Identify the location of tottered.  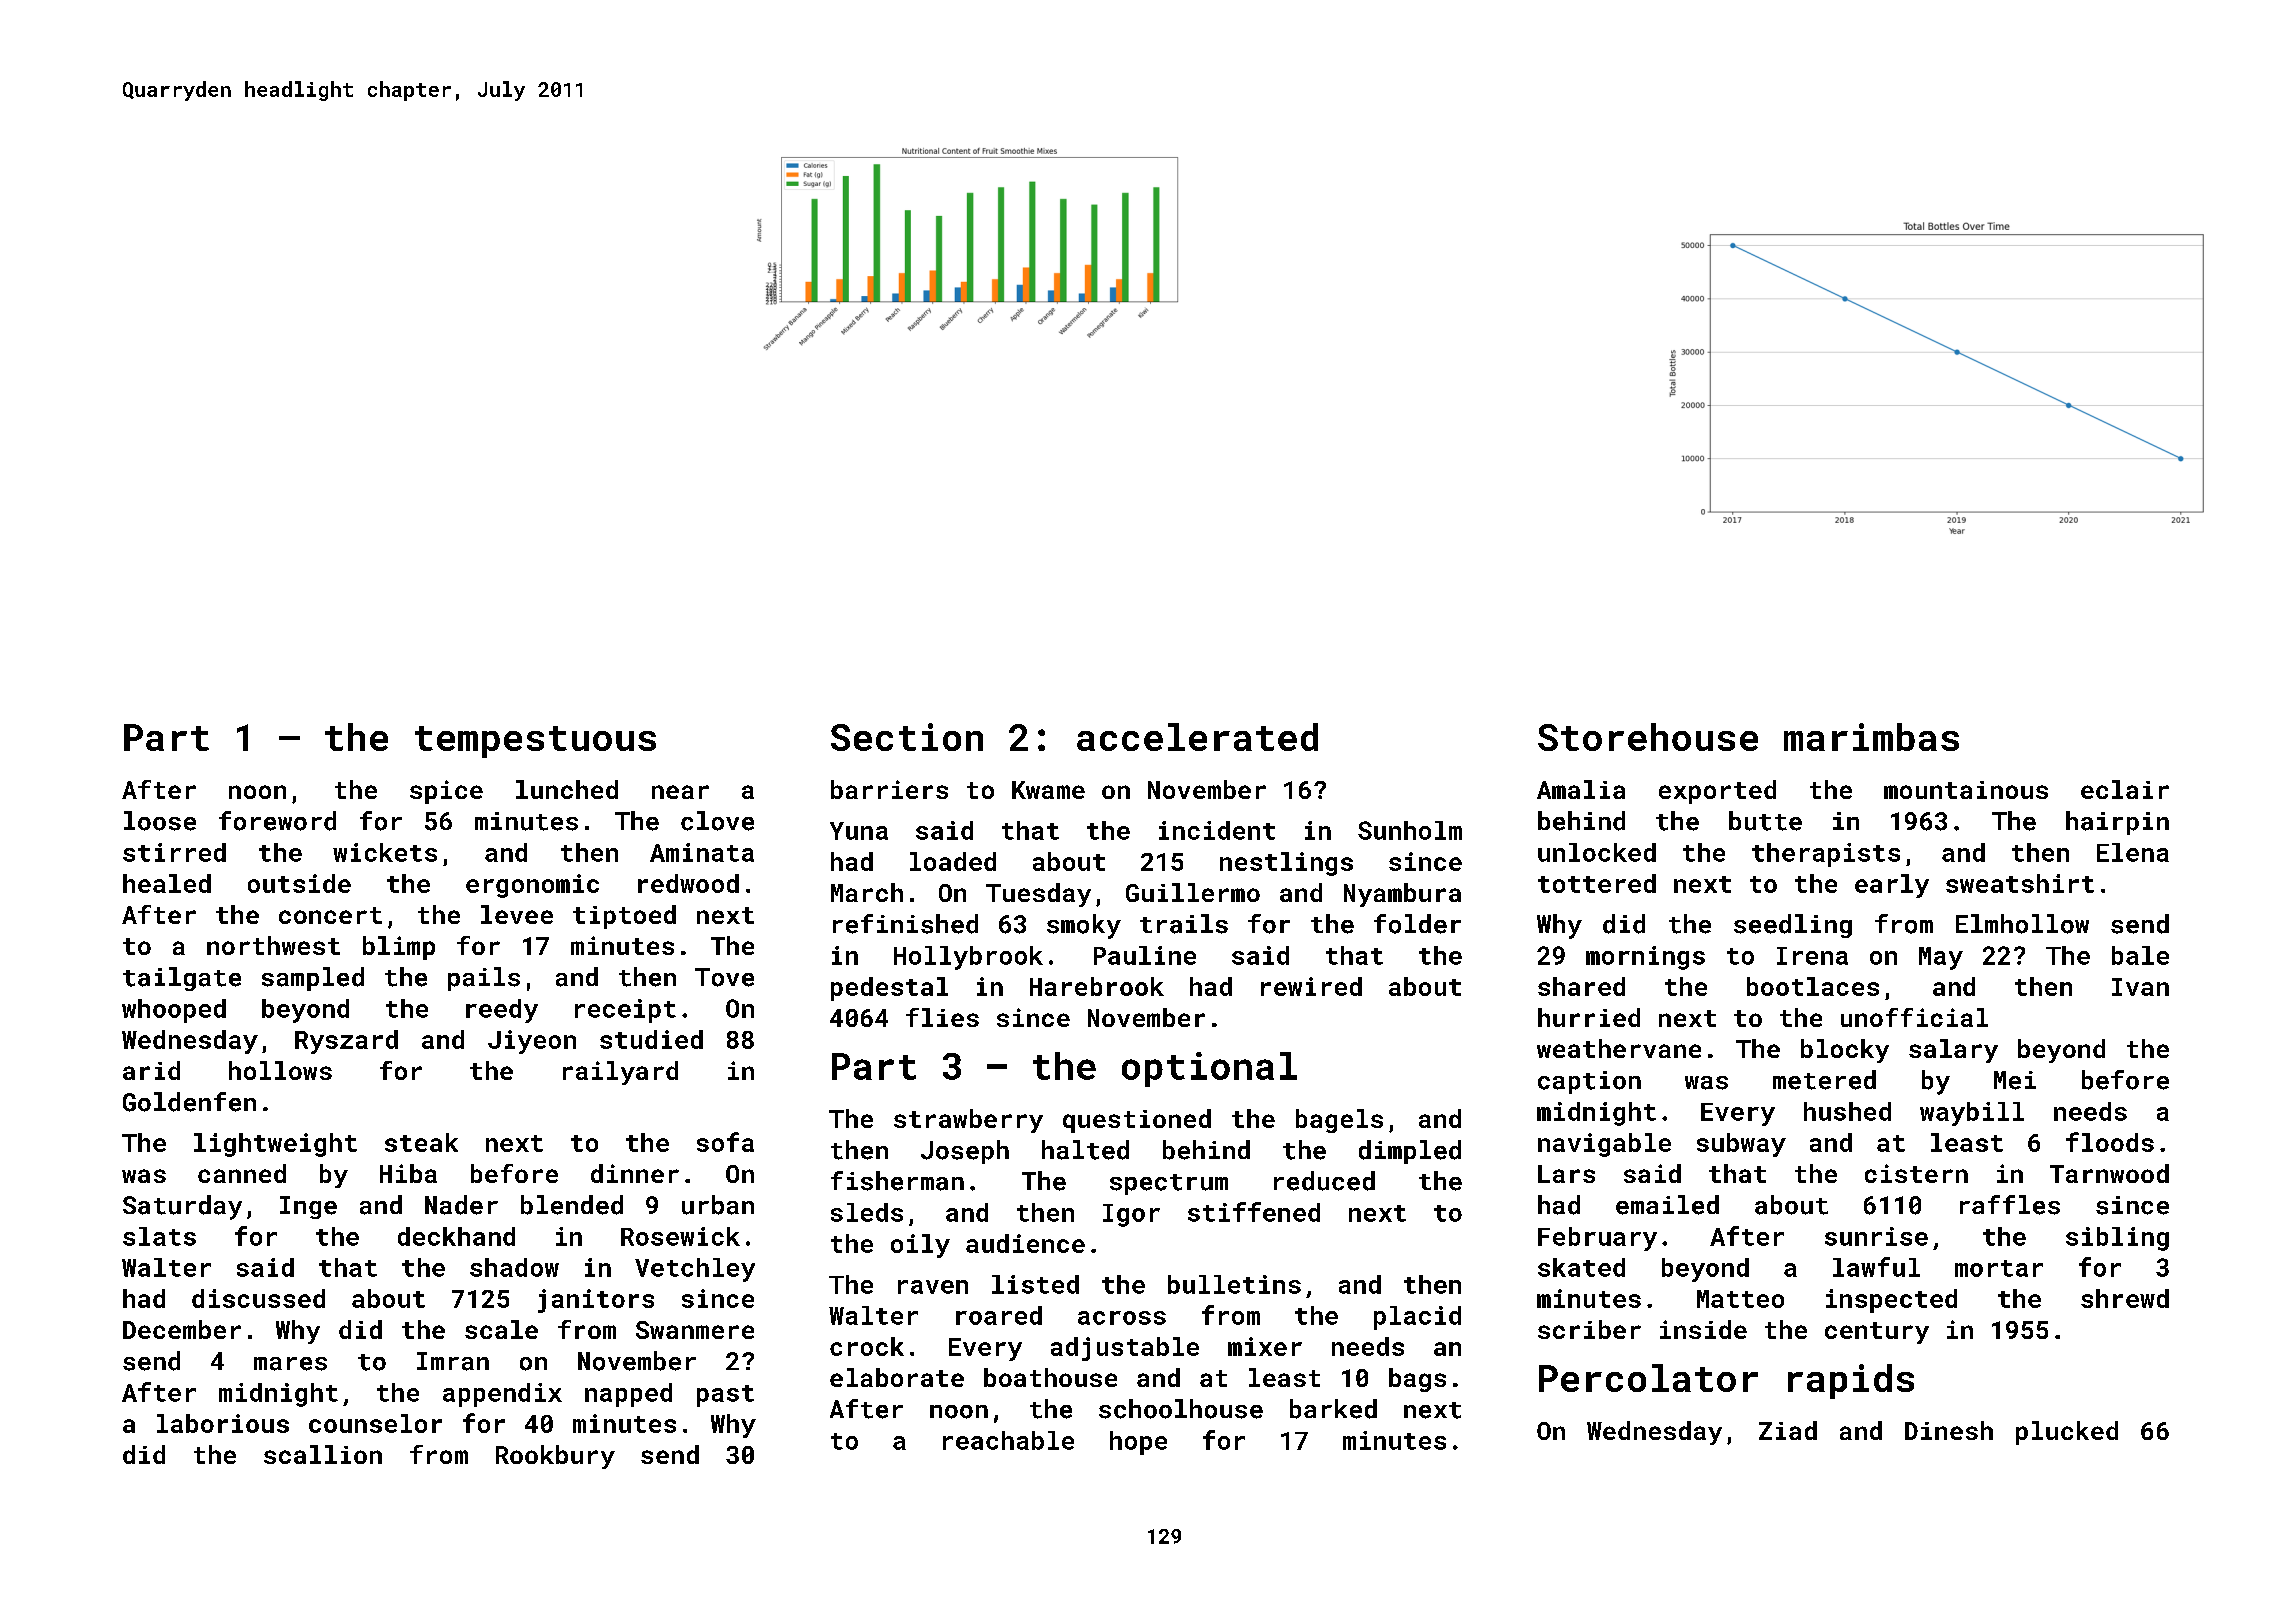
(1597, 883).
